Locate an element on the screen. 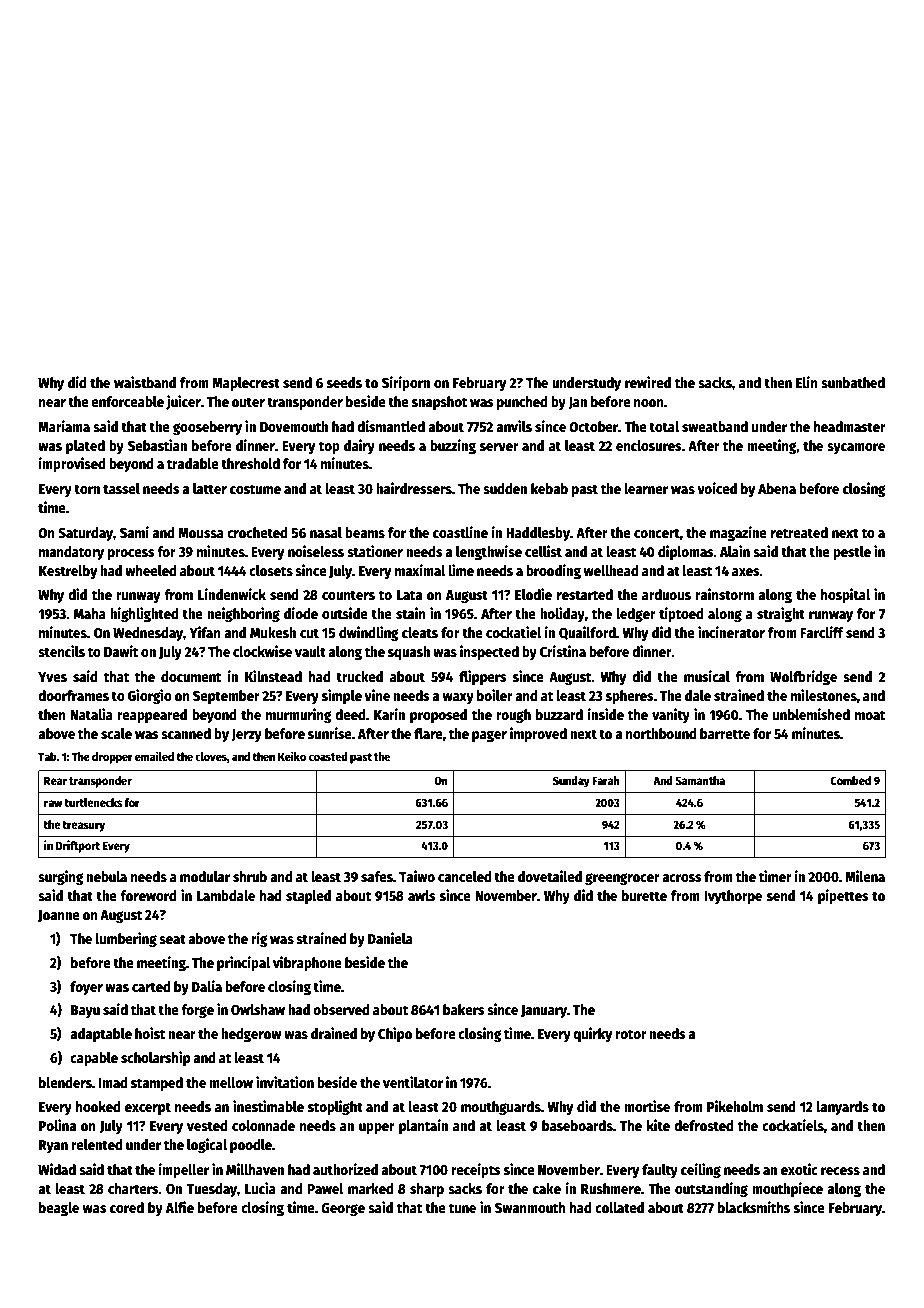 The width and height of the screenshot is (924, 1308). beagle is located at coordinates (59, 1209).
